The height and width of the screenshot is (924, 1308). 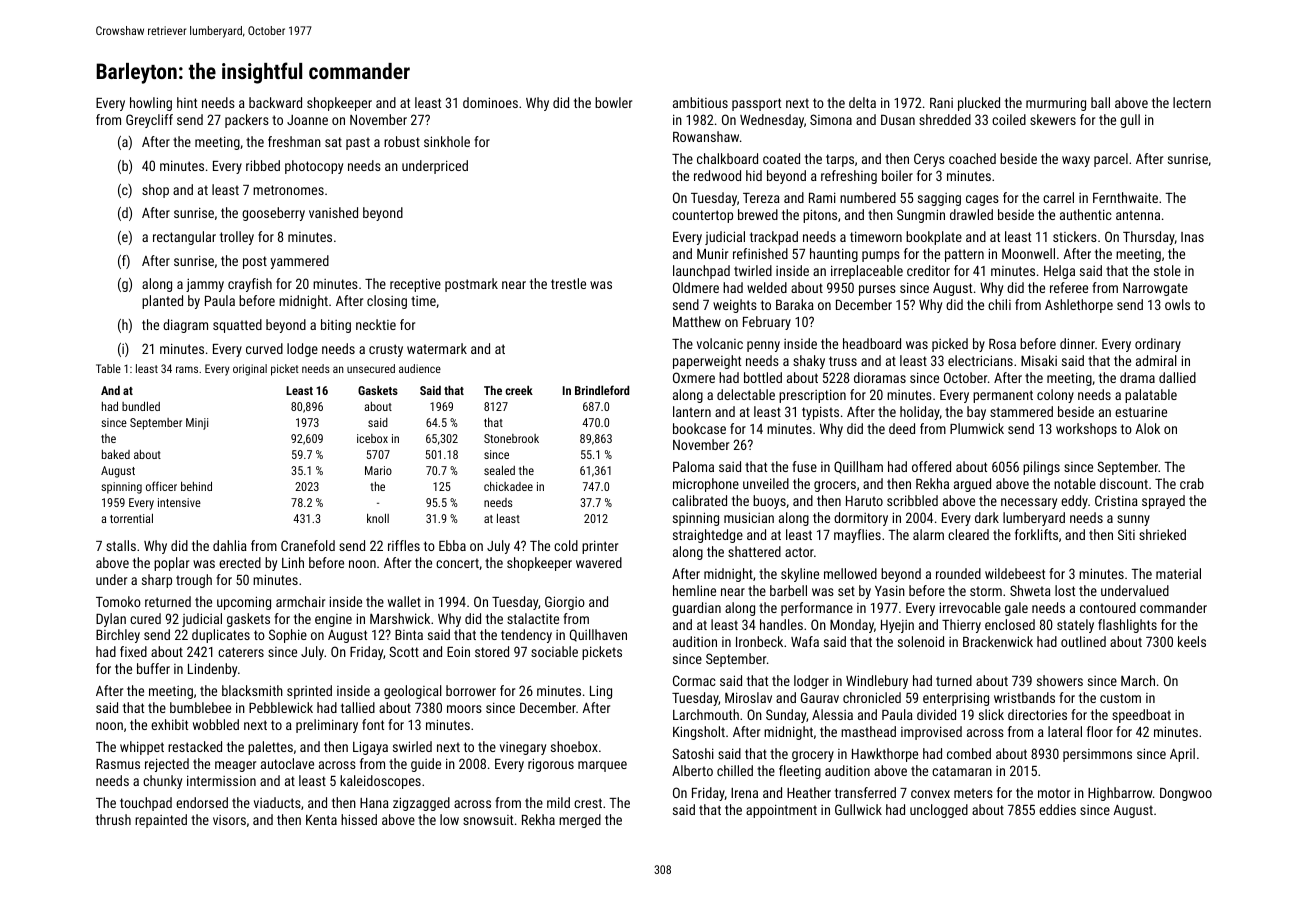 I want to click on lateral, so click(x=1065, y=731).
